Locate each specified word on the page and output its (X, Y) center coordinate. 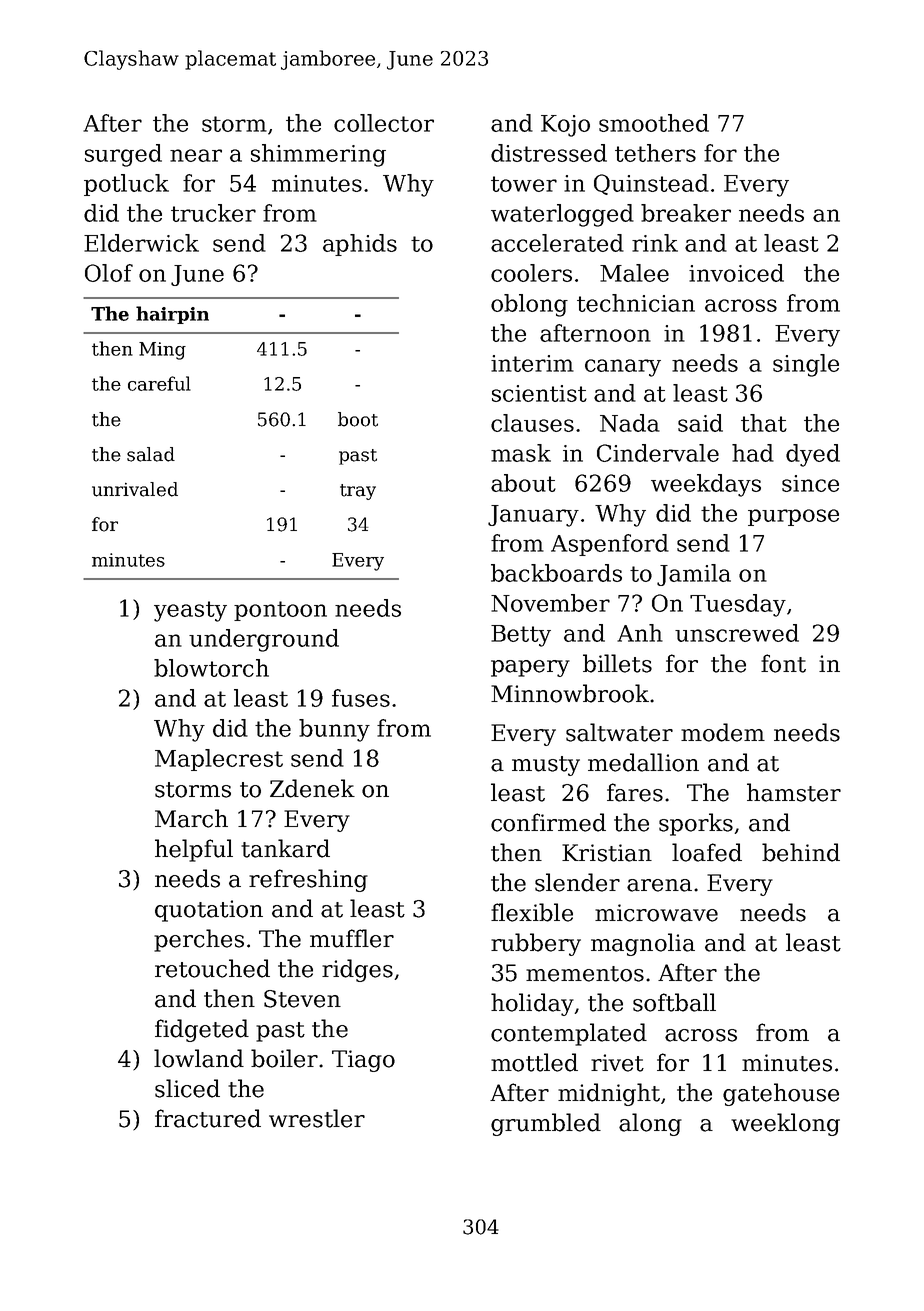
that (764, 423)
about (523, 483)
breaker (686, 213)
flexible (532, 912)
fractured (208, 1118)
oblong (529, 305)
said (700, 423)
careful (159, 383)
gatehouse (781, 1094)
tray (358, 492)
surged (123, 155)
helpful (194, 850)
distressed (549, 153)
